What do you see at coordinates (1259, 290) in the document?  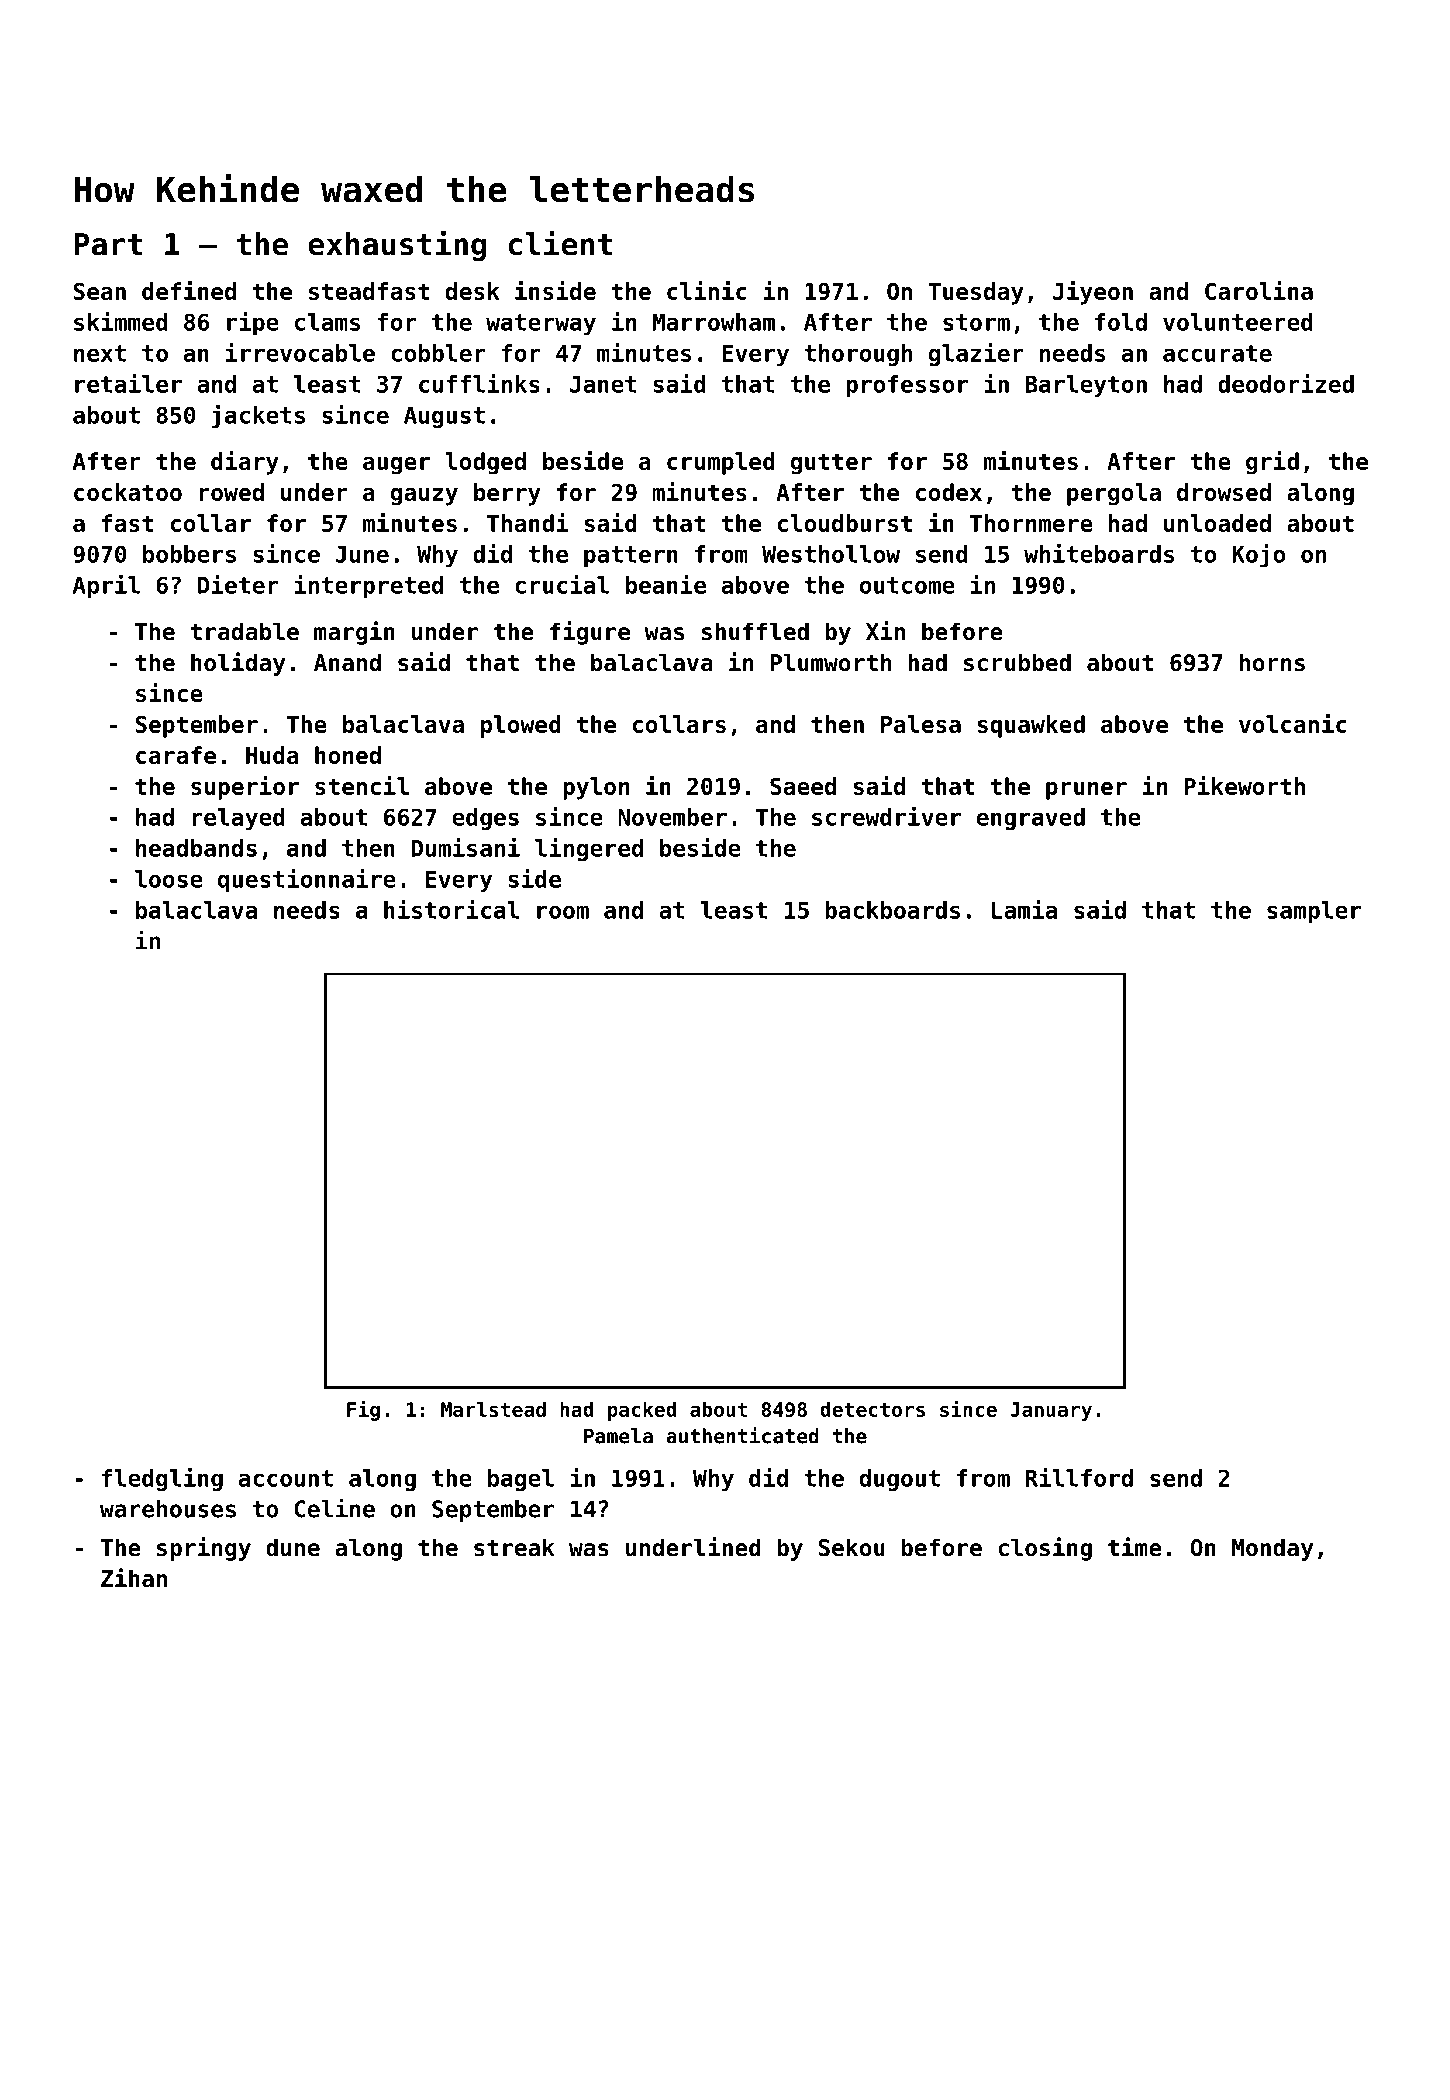 I see `Carolina` at bounding box center [1259, 290].
